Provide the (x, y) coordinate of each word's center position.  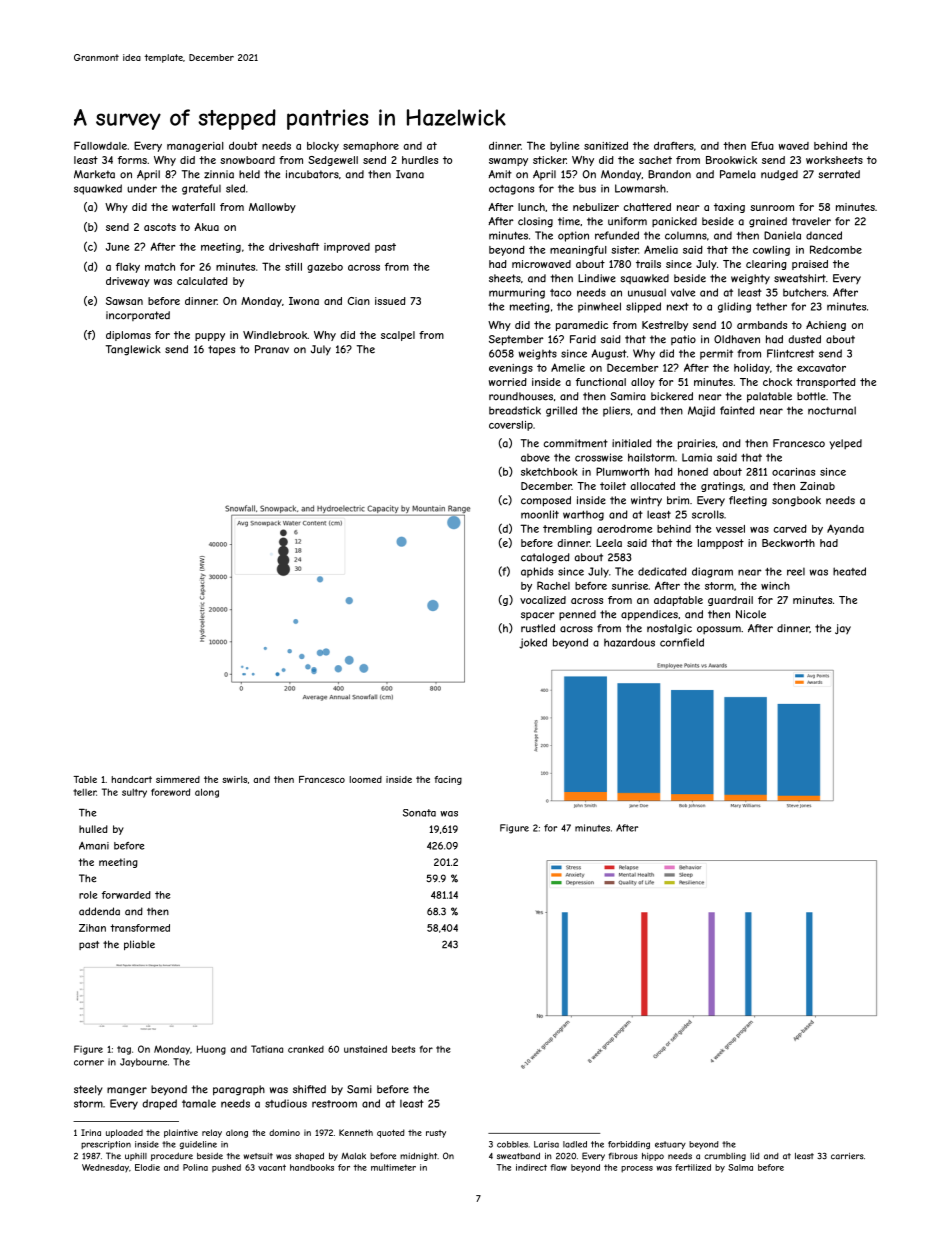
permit (716, 354)
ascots (160, 227)
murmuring (517, 293)
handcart (131, 779)
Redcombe (836, 249)
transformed (140, 928)
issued (390, 301)
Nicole (751, 614)
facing (448, 780)
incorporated (138, 316)
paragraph (239, 1090)
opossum (719, 630)
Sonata (419, 813)
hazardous (629, 642)
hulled (93, 829)
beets (403, 1049)
